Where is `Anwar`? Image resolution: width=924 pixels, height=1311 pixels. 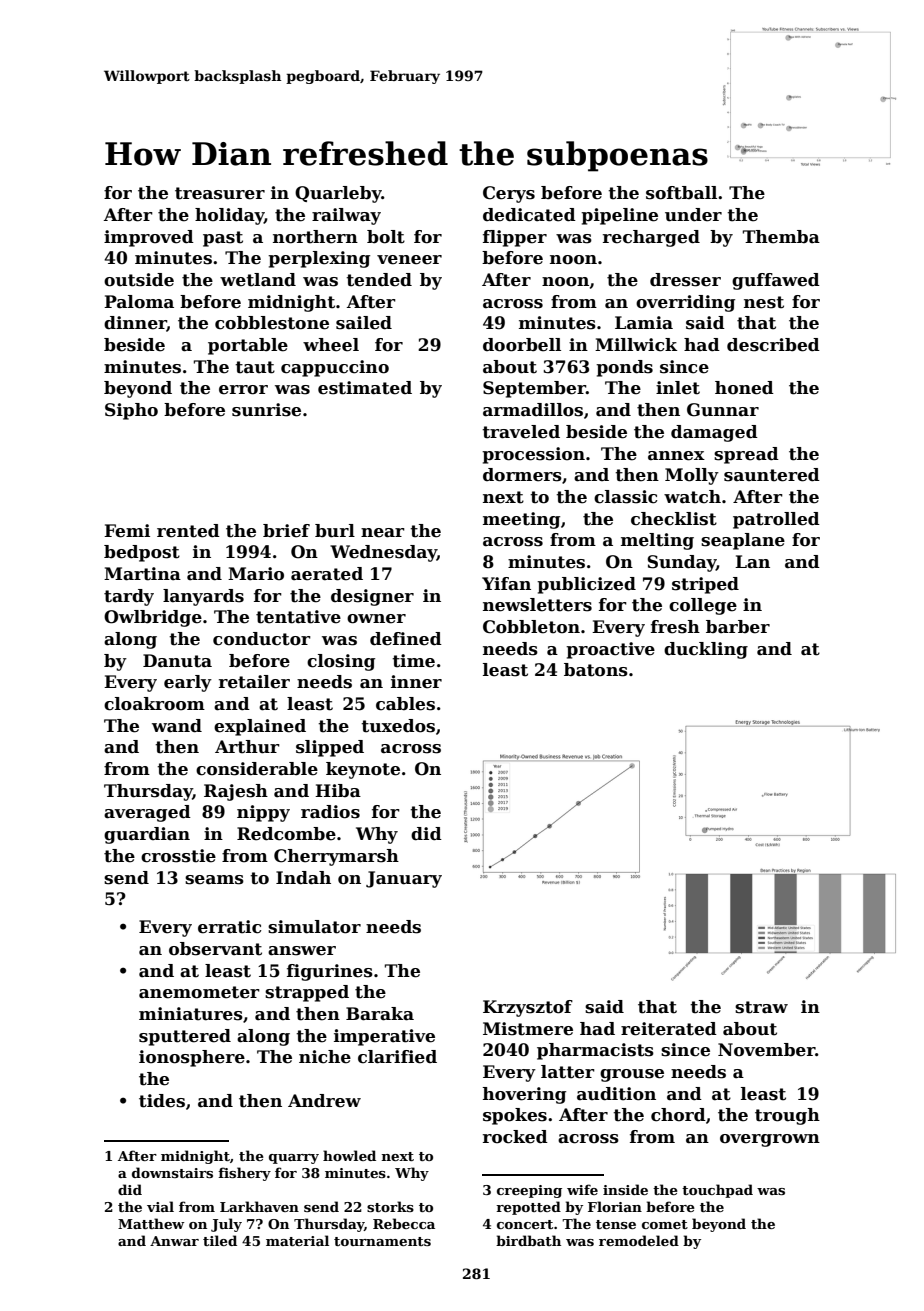 Anwar is located at coordinates (174, 1241).
